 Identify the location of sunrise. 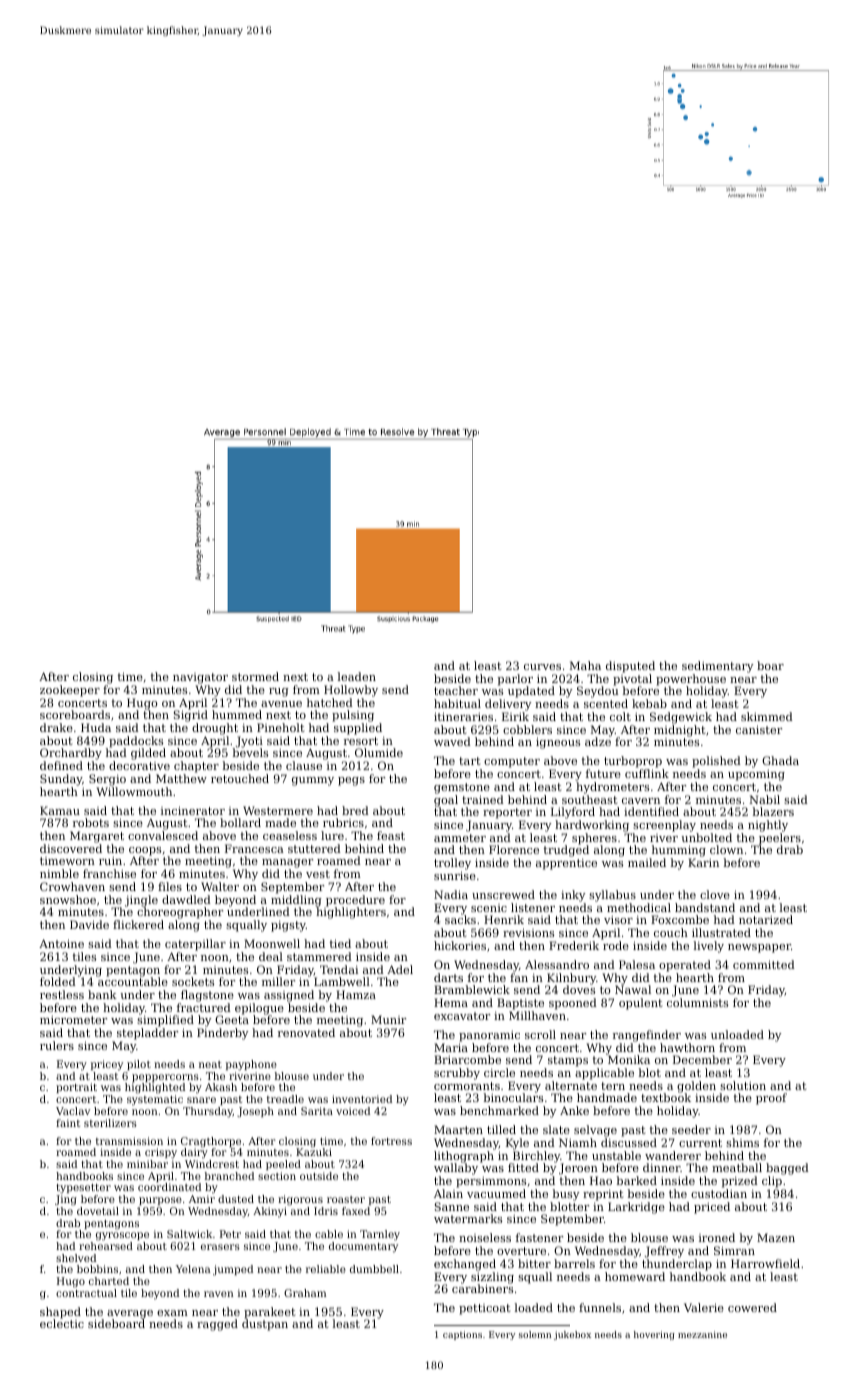
(455, 875).
